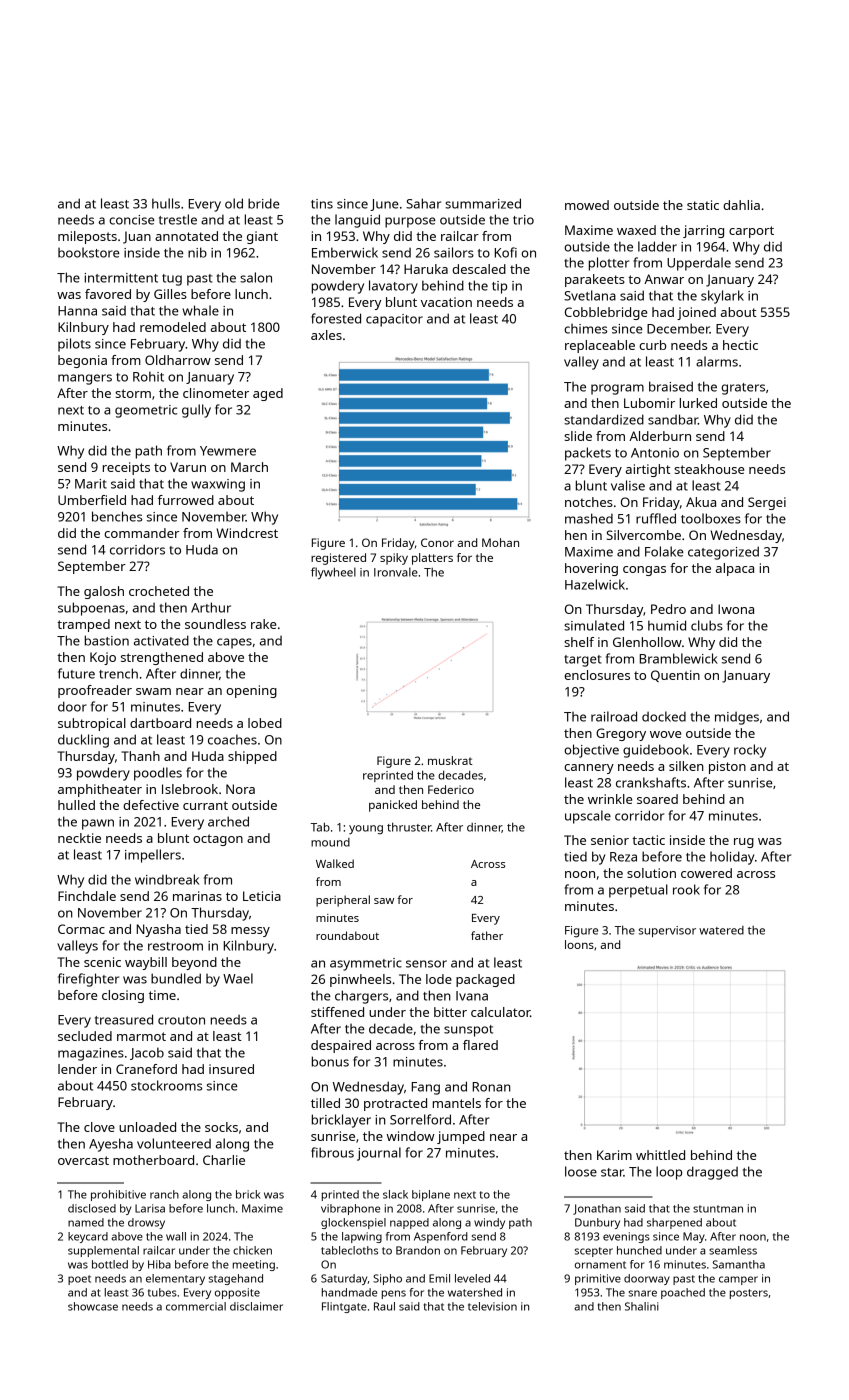  What do you see at coordinates (256, 1306) in the screenshot?
I see `disclaimer` at bounding box center [256, 1306].
